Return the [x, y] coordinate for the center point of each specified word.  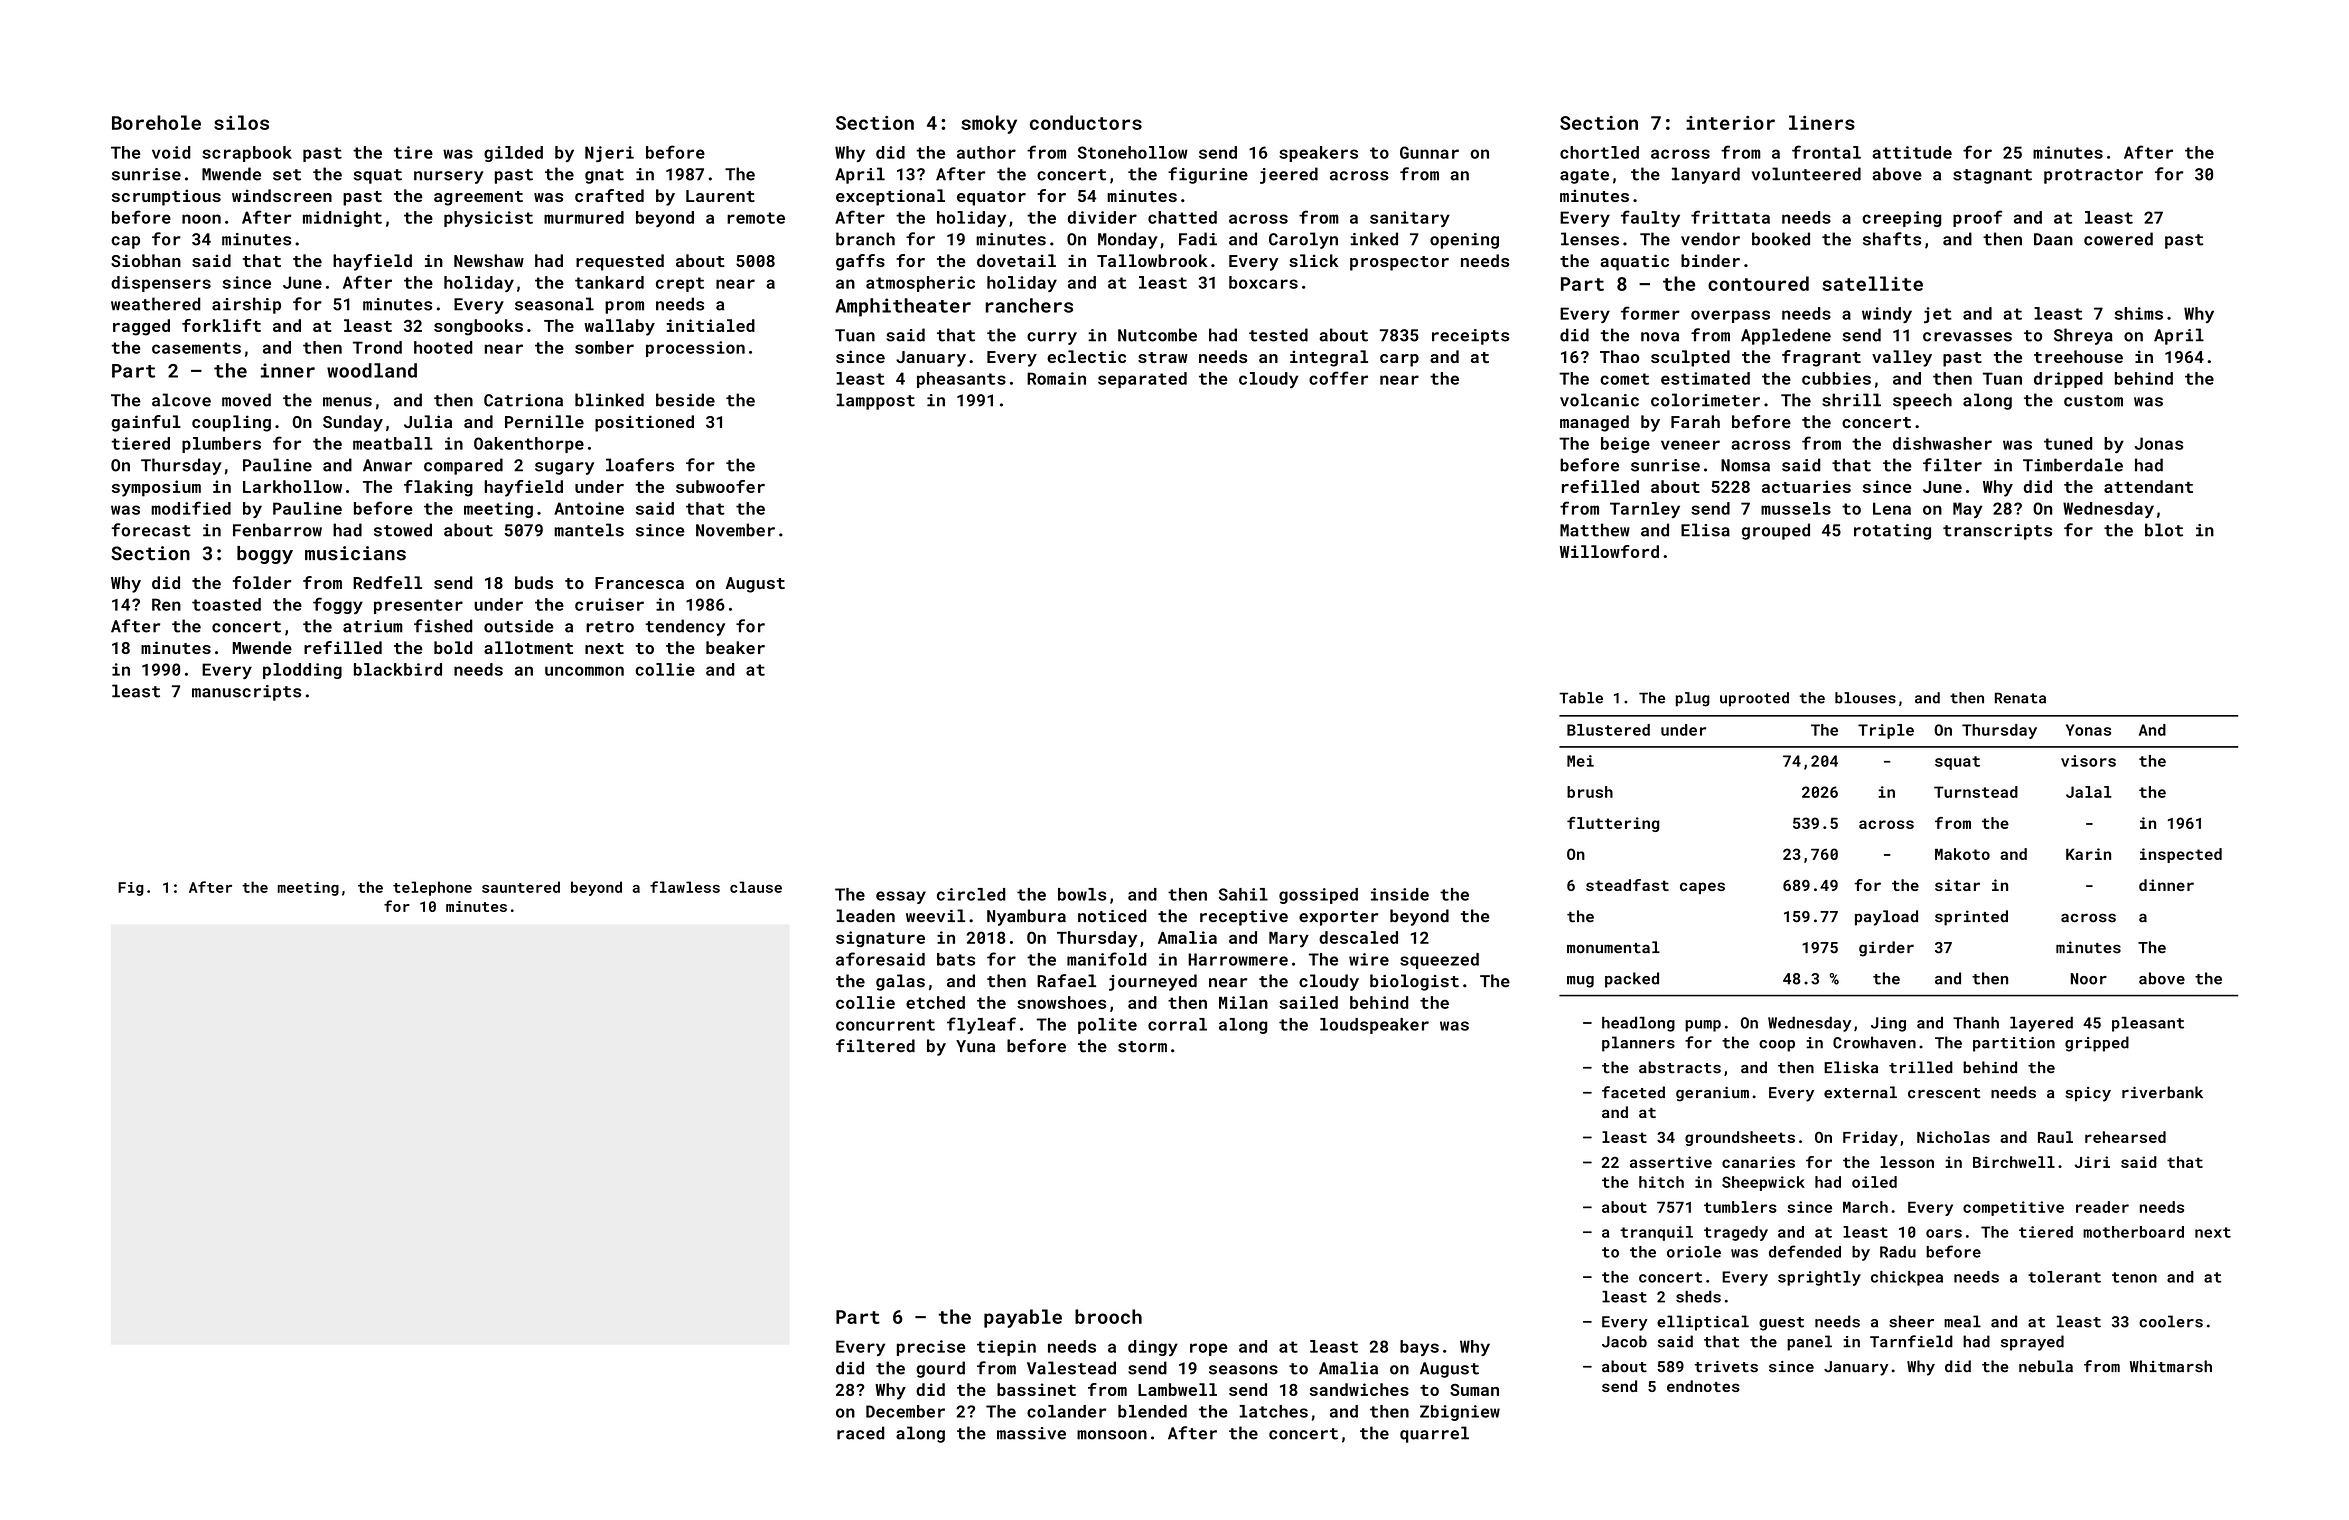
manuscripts [246, 693]
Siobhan [146, 260]
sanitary [1410, 219]
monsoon [1112, 1435]
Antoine [589, 508]
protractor [2093, 176]
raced [861, 1433]
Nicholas [1953, 1137]
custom [2093, 401]
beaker [735, 647]
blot [2164, 530]
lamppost [875, 401]
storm [1142, 1047]
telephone [432, 888]
